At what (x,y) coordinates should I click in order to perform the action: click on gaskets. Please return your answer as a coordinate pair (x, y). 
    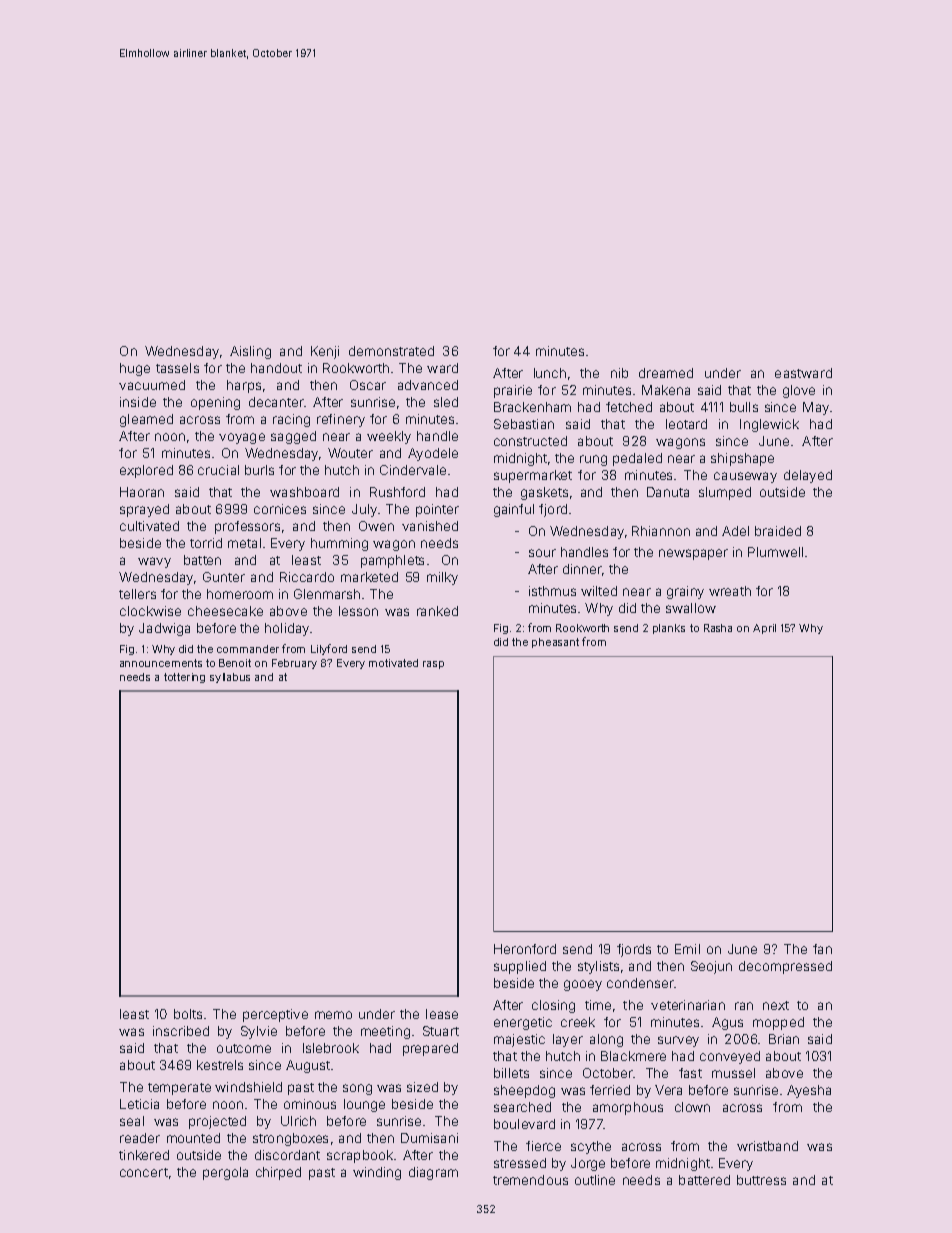
    Looking at the image, I should click on (544, 493).
